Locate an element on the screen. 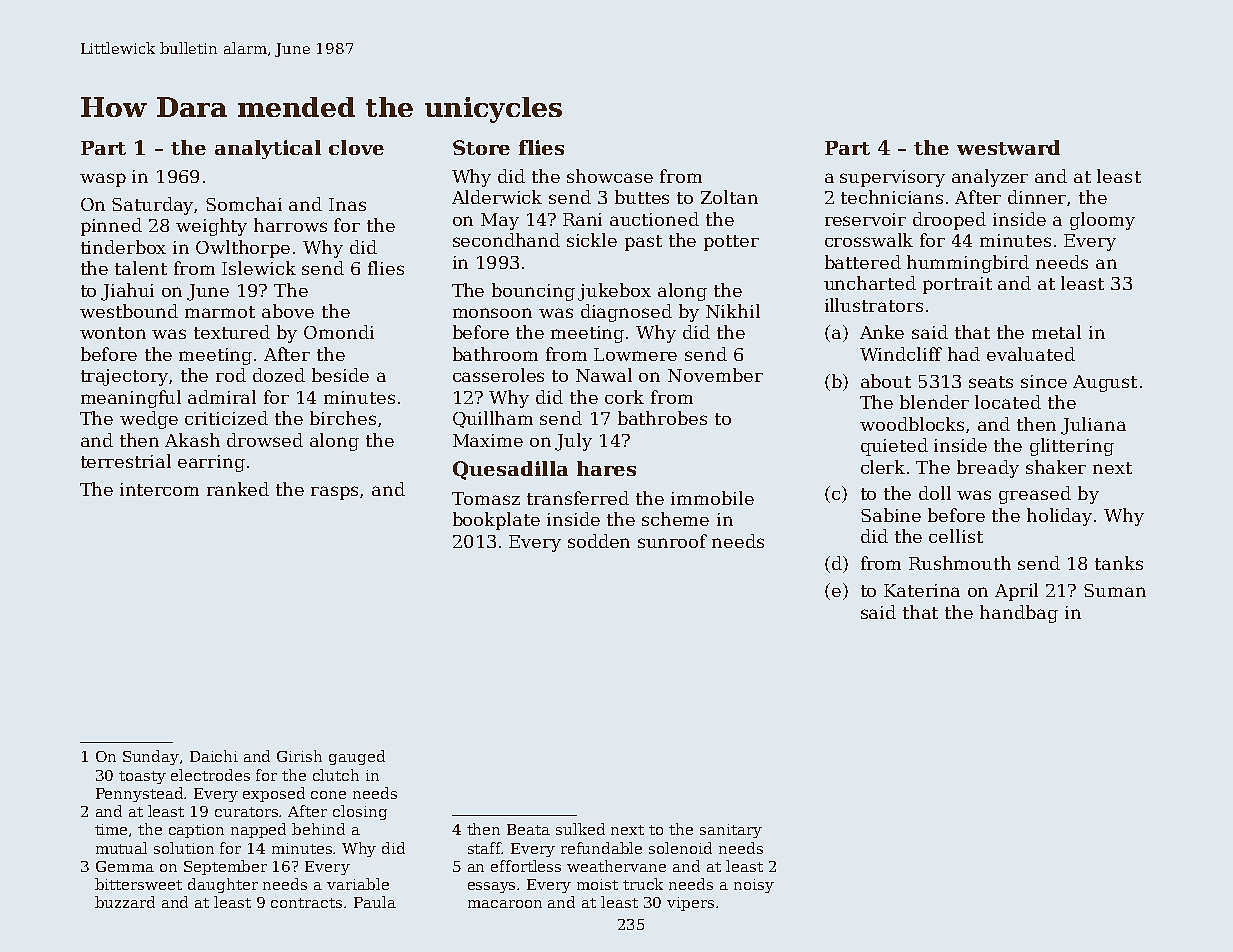 This screenshot has height=952, width=1233. buzzard is located at coordinates (125, 902).
